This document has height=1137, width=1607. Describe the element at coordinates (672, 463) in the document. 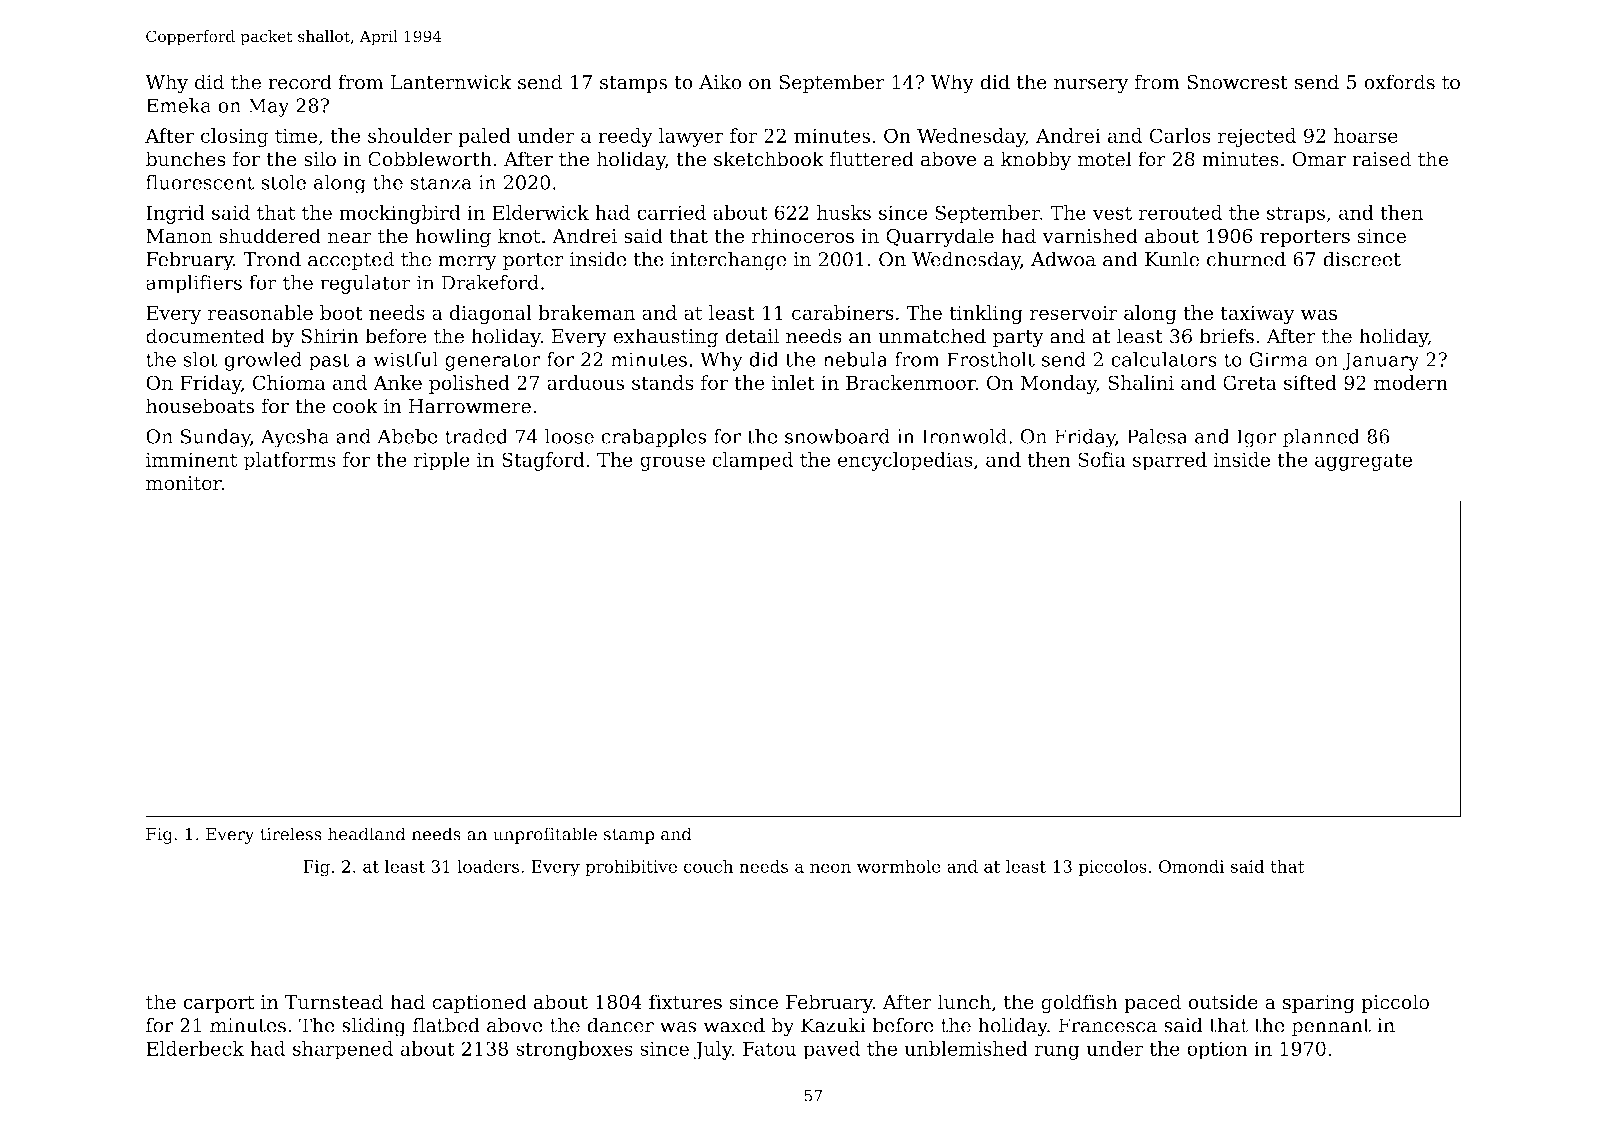

I see `grouse` at that location.
